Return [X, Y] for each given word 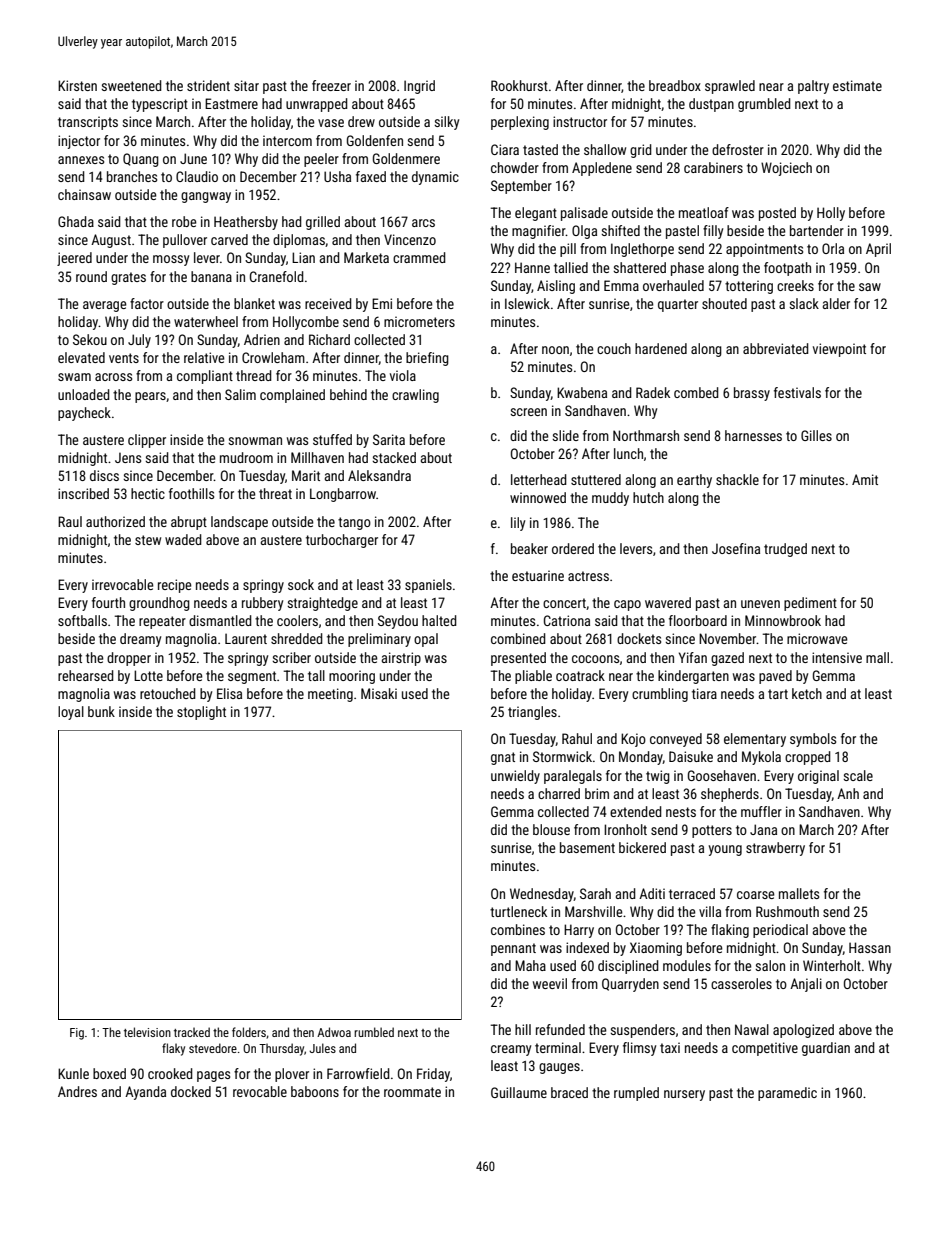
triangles [532, 713]
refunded [560, 1029]
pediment [810, 604]
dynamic [435, 178]
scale [858, 775]
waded [183, 539]
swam [74, 377]
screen [528, 412]
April [878, 250]
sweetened [131, 85]
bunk [101, 711]
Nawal [752, 1029]
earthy [694, 481]
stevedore [213, 1048]
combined [518, 638]
